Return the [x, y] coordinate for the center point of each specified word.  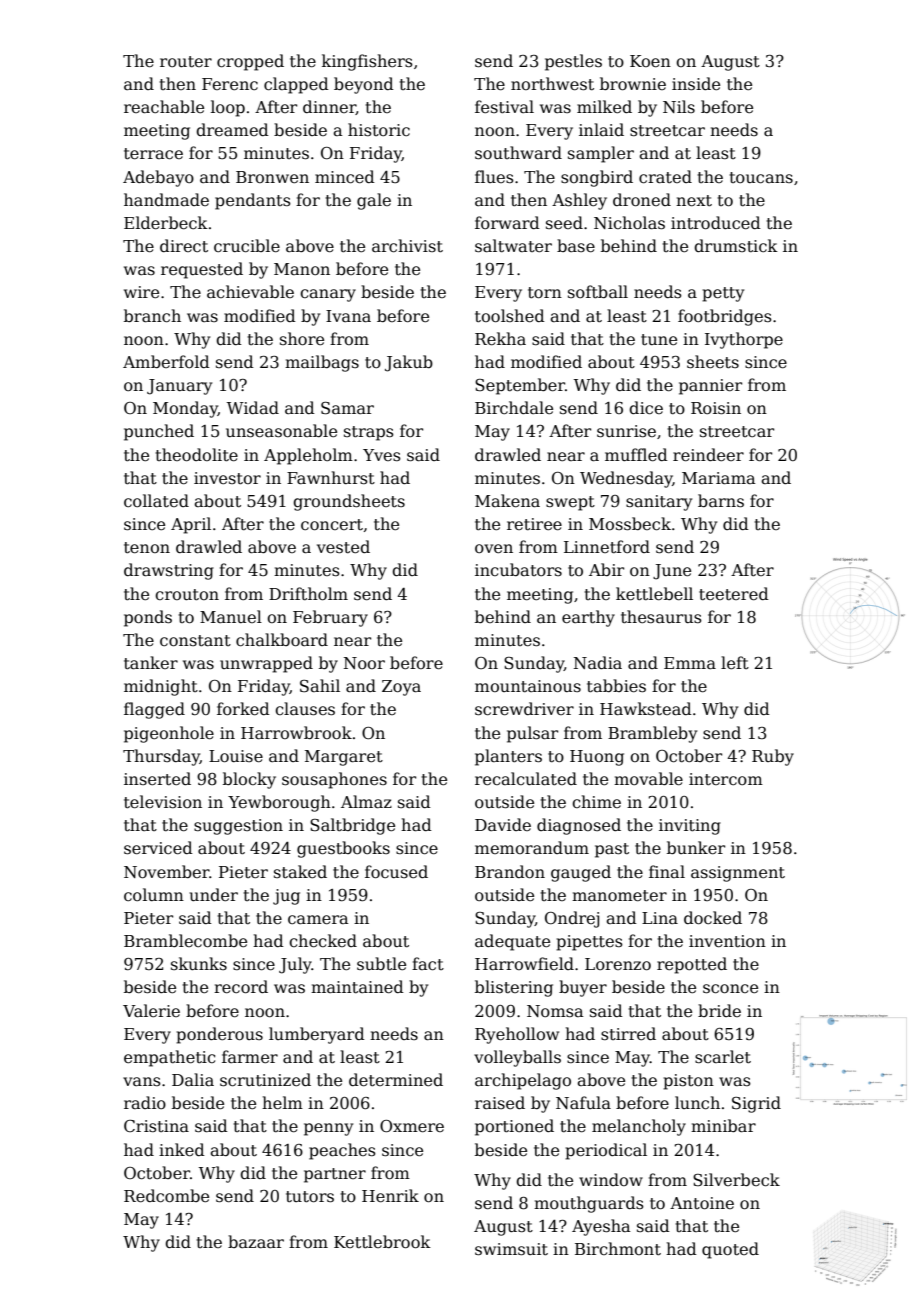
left [735, 663]
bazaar [256, 1242]
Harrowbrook [296, 733]
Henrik [390, 1196]
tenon [147, 548]
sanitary [659, 503]
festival [504, 107]
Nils [679, 106]
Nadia [598, 663]
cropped [250, 62]
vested [343, 547]
